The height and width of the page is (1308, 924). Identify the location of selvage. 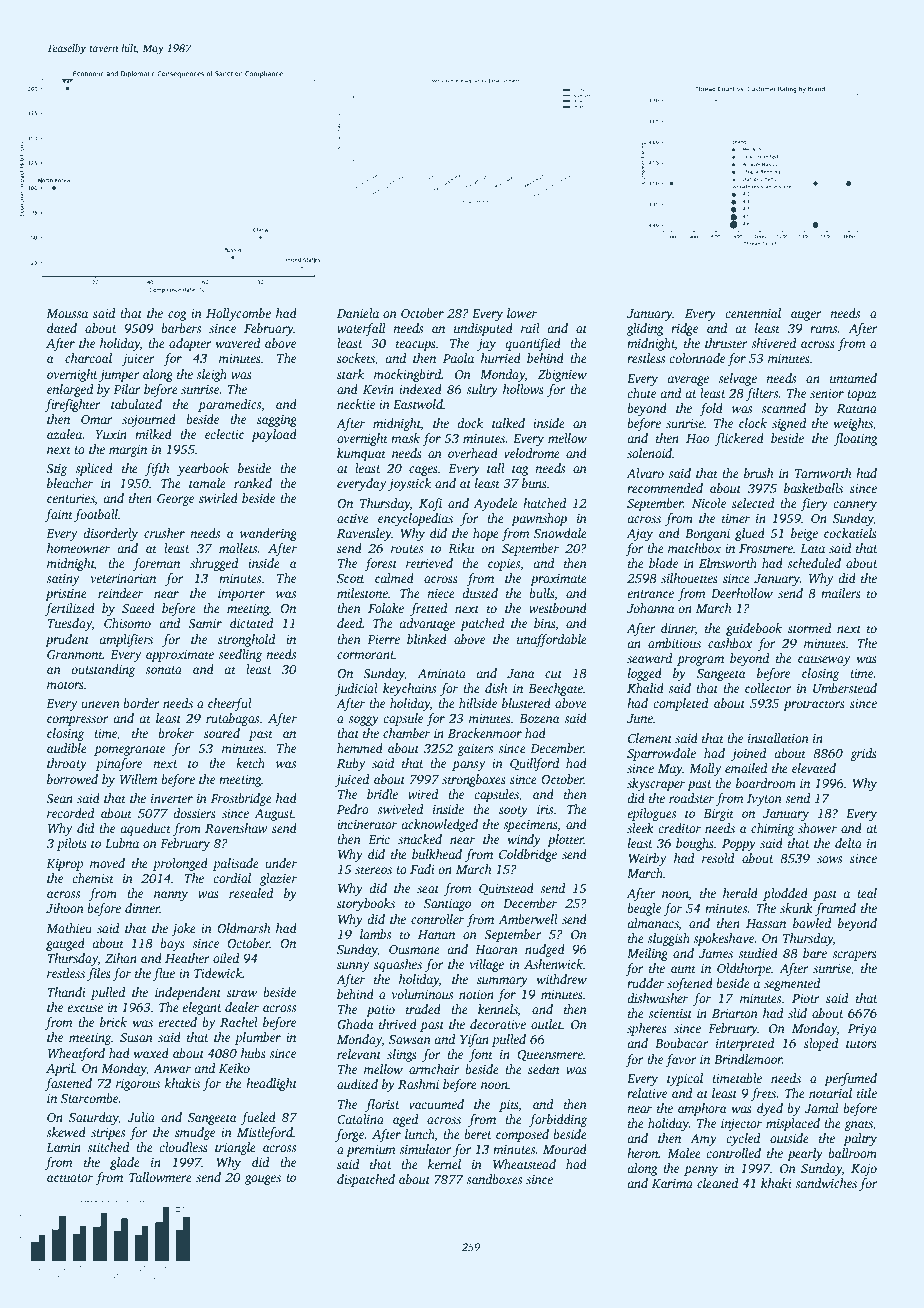
(737, 379).
